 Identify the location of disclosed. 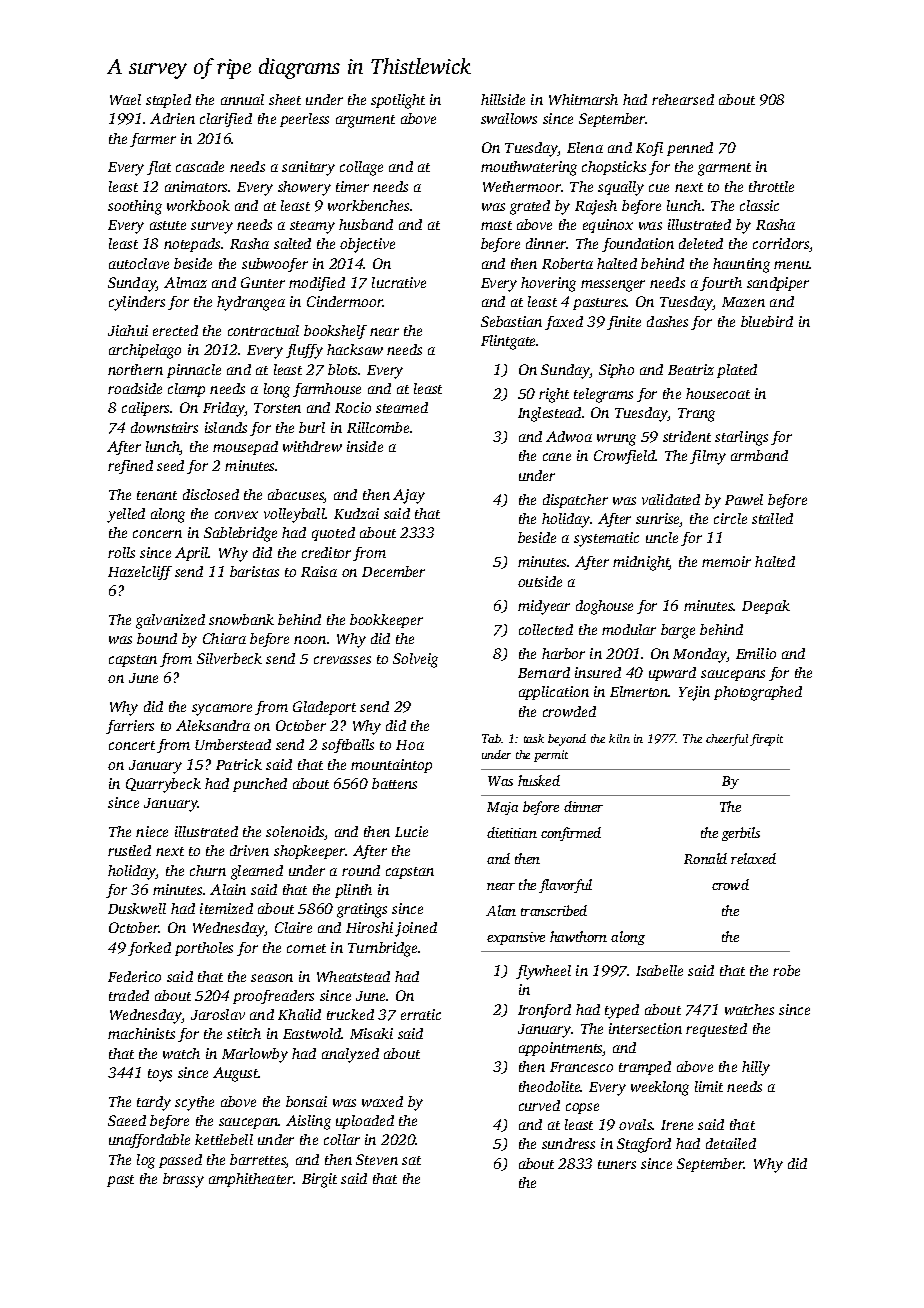
(211, 494).
